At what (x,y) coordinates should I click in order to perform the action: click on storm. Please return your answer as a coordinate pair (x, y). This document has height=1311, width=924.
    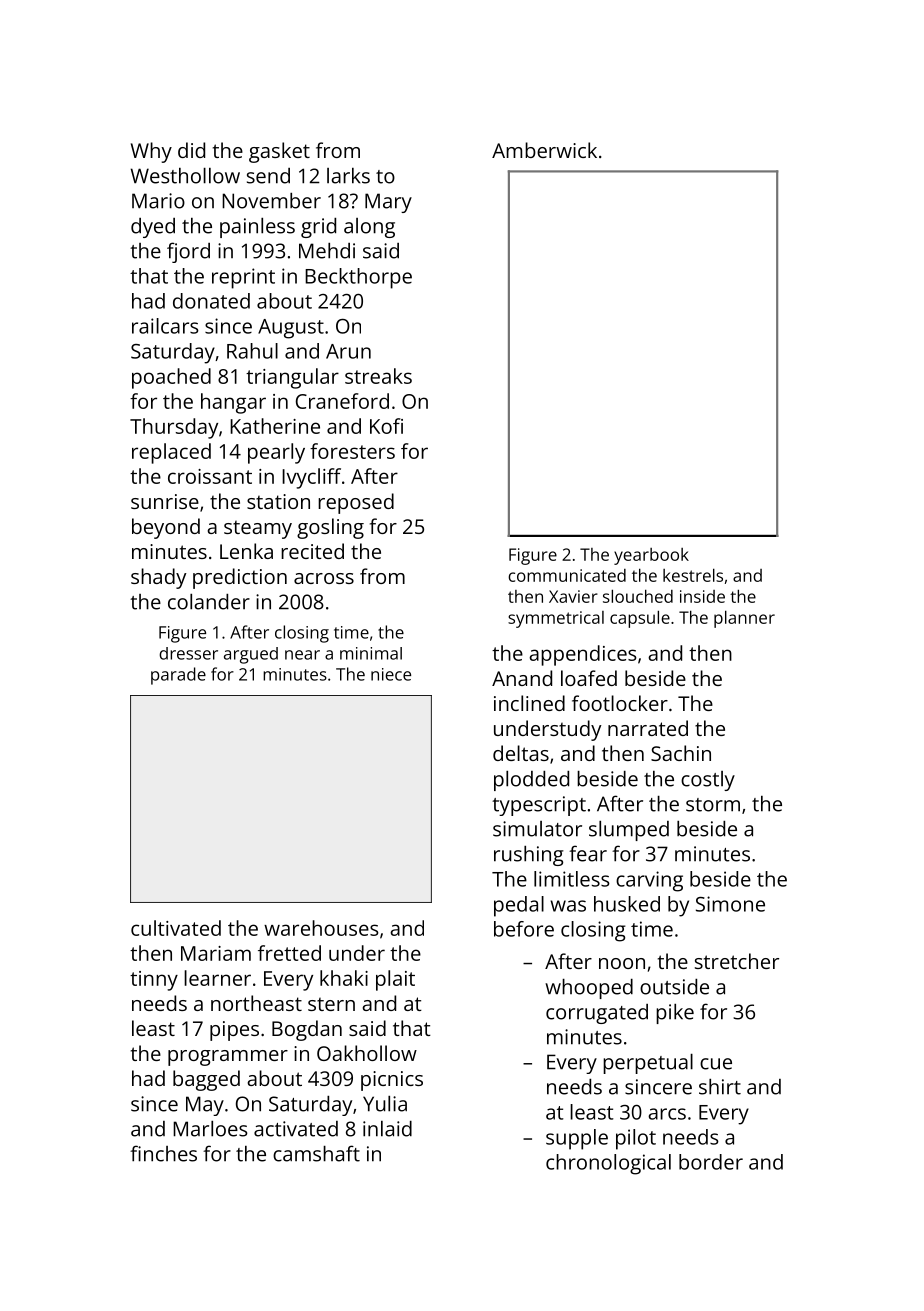
    Looking at the image, I should click on (713, 805).
